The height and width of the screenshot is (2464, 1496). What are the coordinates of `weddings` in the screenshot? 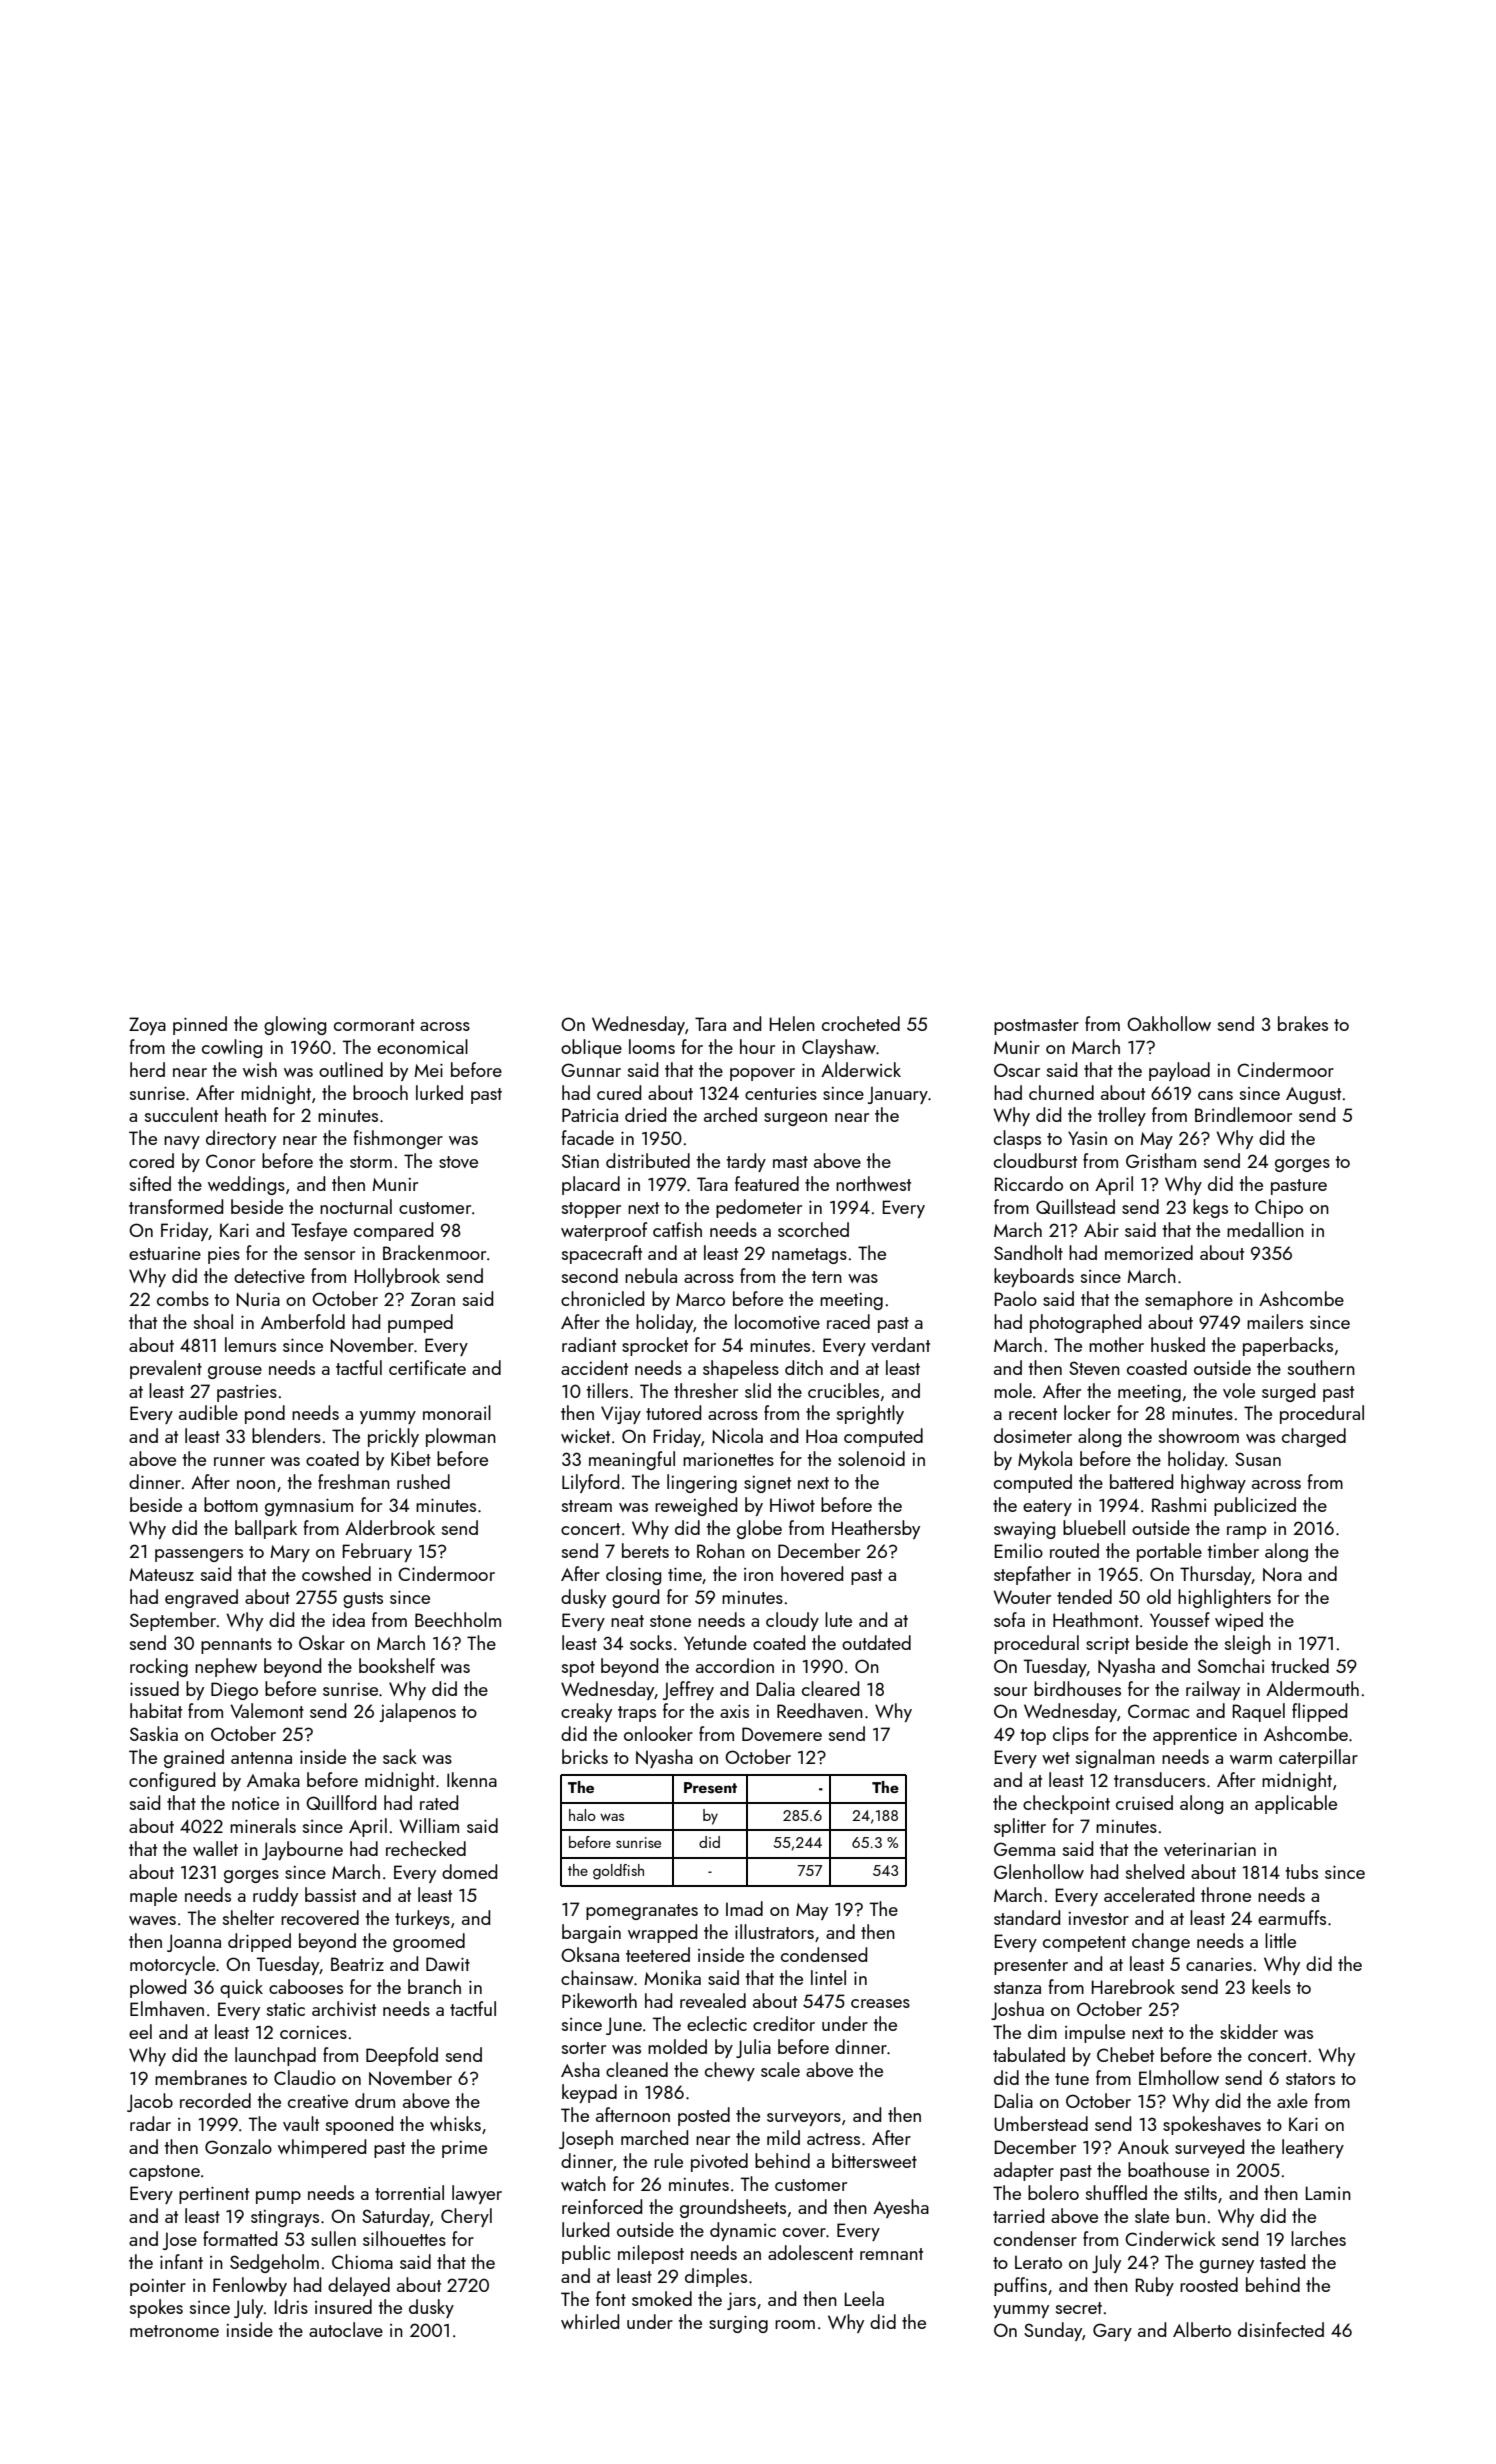 It's located at (246, 1185).
